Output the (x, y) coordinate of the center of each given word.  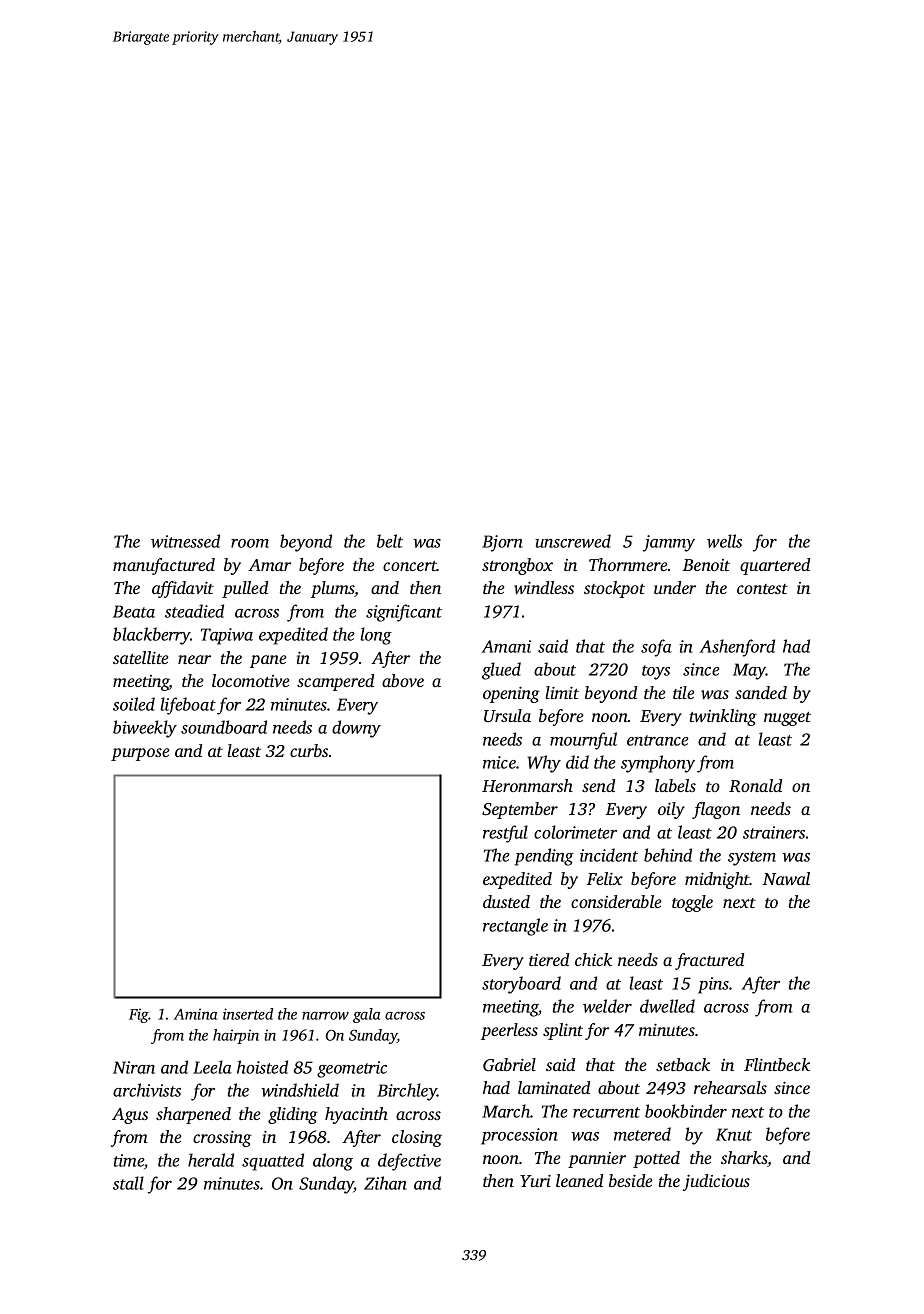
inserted (248, 1014)
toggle (692, 903)
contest (762, 589)
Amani (506, 646)
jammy (669, 543)
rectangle (515, 927)
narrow (325, 1016)
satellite (140, 657)
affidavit (183, 589)
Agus (130, 1116)
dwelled (667, 1006)
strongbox (517, 566)
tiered (549, 959)
